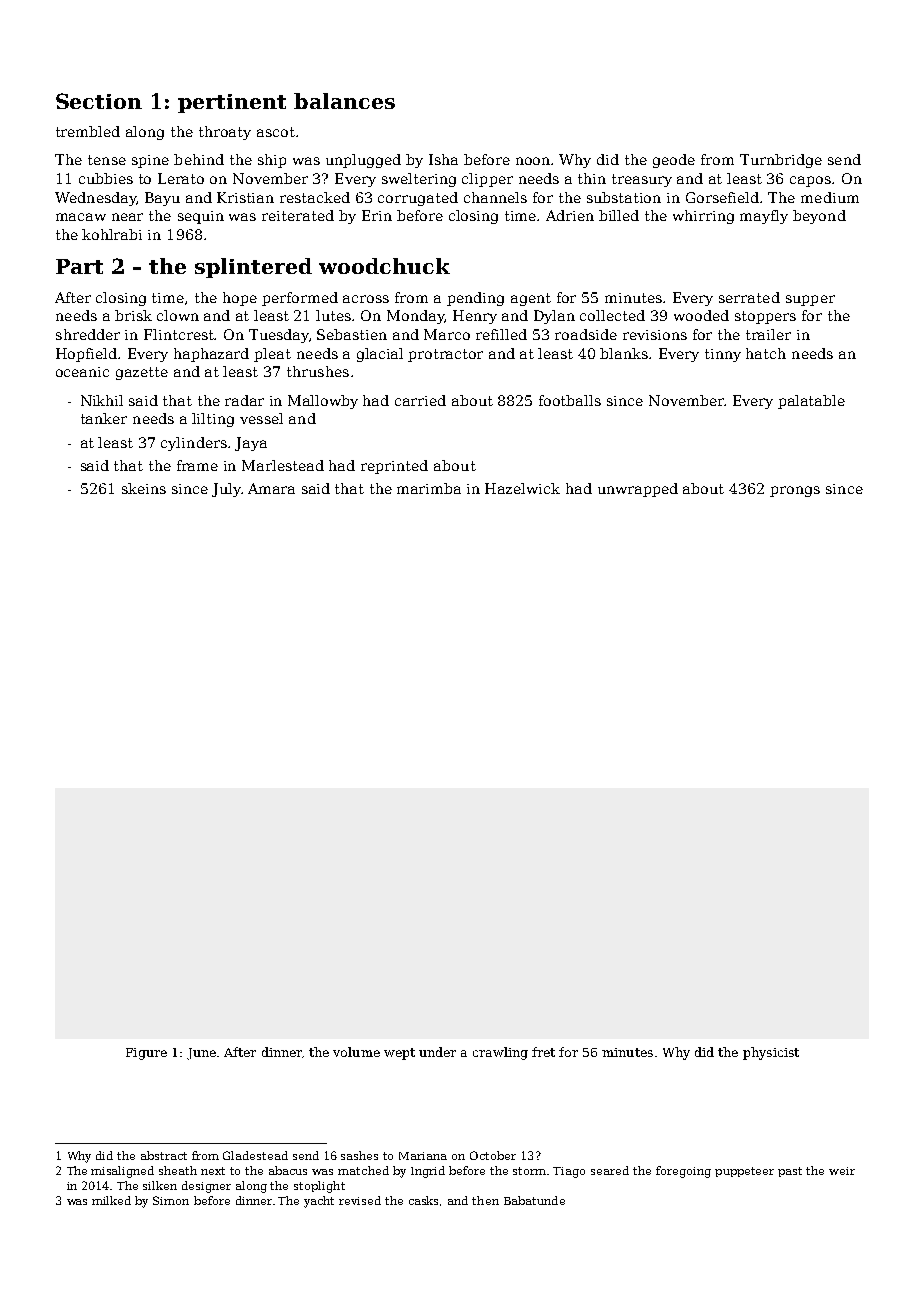 The height and width of the screenshot is (1308, 924). Describe the element at coordinates (674, 161) in the screenshot. I see `geode` at that location.
